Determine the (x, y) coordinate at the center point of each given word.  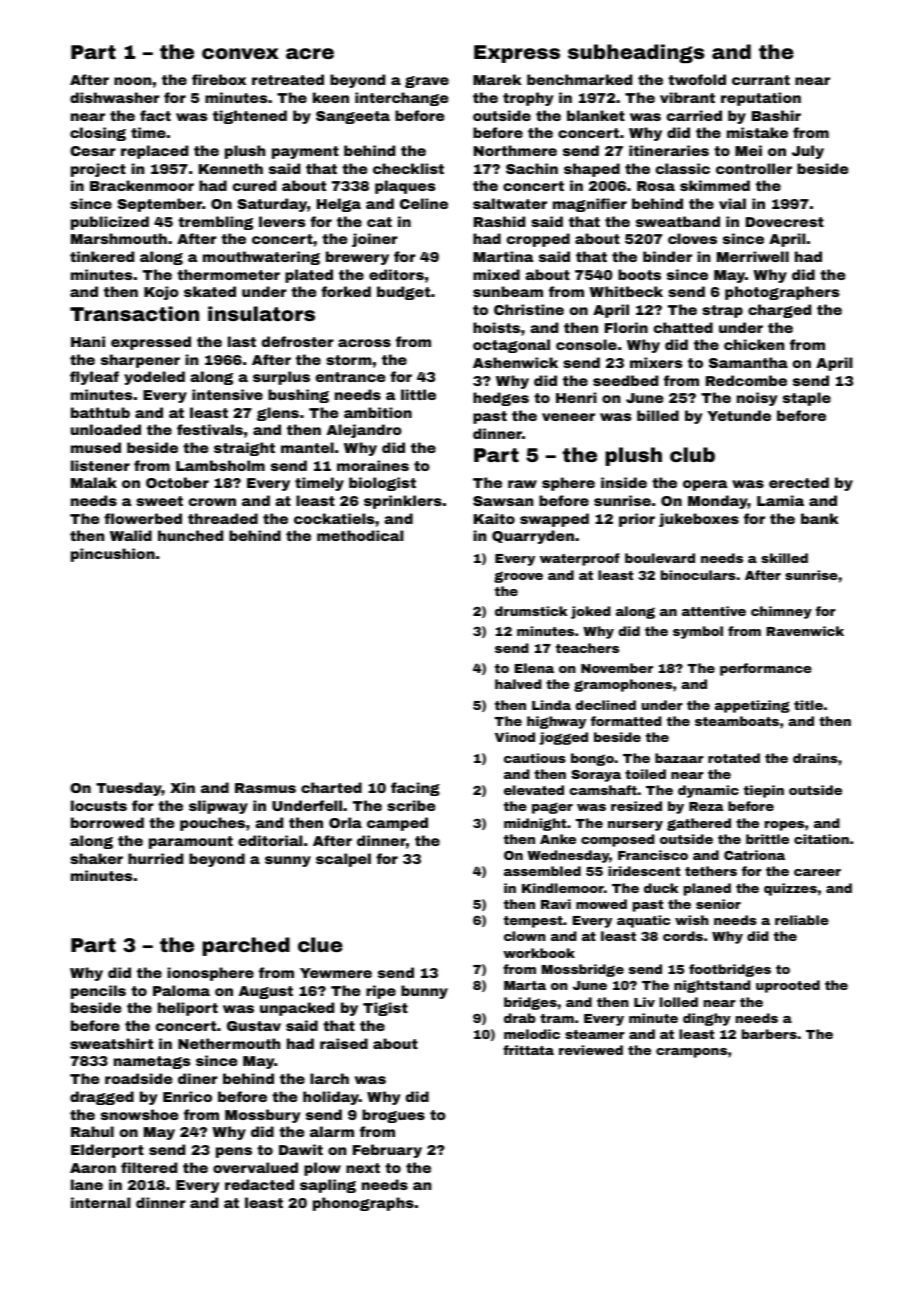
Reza (706, 806)
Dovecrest (785, 222)
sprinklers (403, 502)
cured (254, 185)
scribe (411, 805)
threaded (223, 518)
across (364, 343)
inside (624, 482)
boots (639, 274)
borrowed (107, 822)
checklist (408, 168)
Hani (88, 341)
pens (234, 1152)
